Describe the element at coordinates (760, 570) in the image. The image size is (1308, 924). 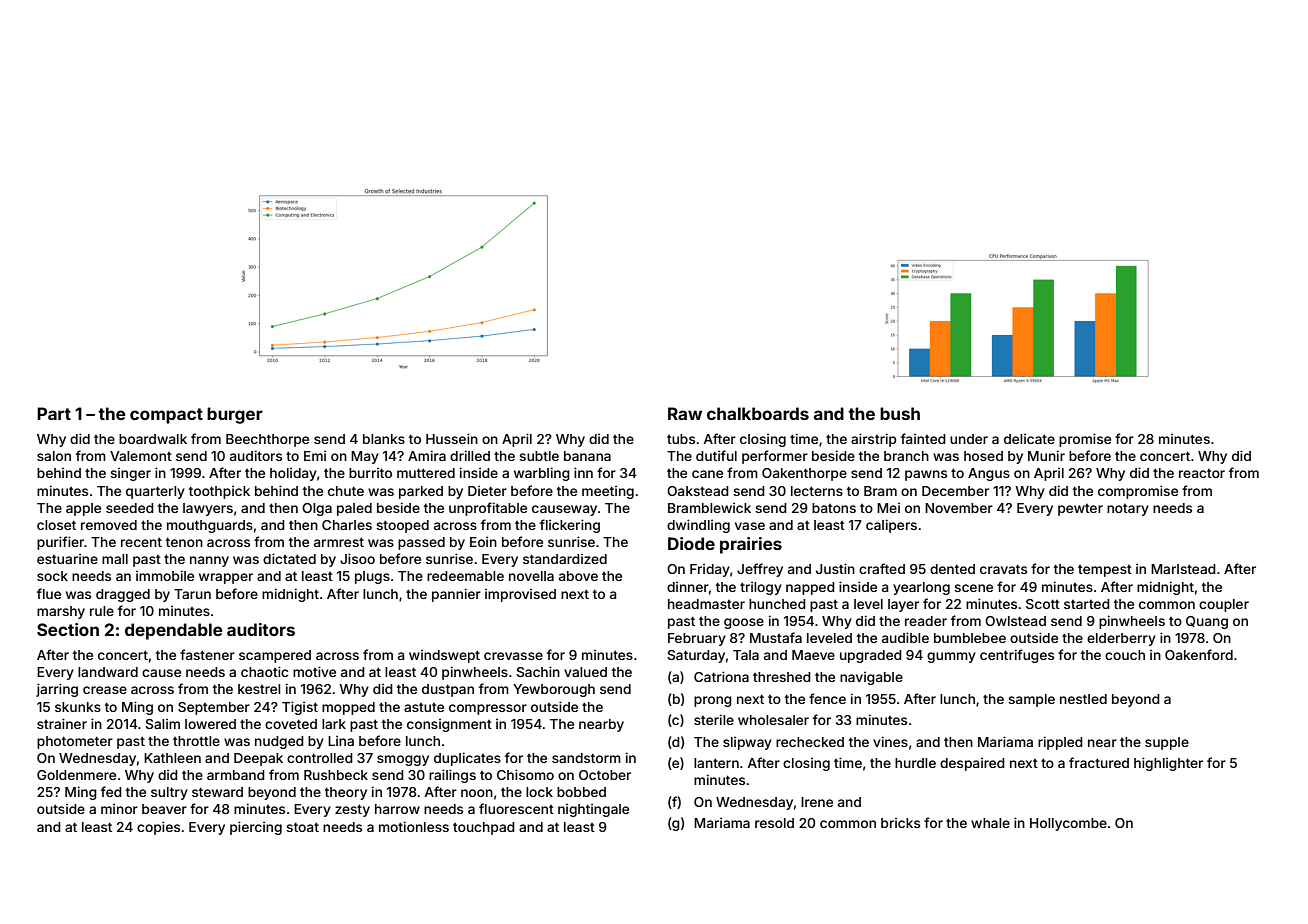
I see `Jeffrey` at that location.
